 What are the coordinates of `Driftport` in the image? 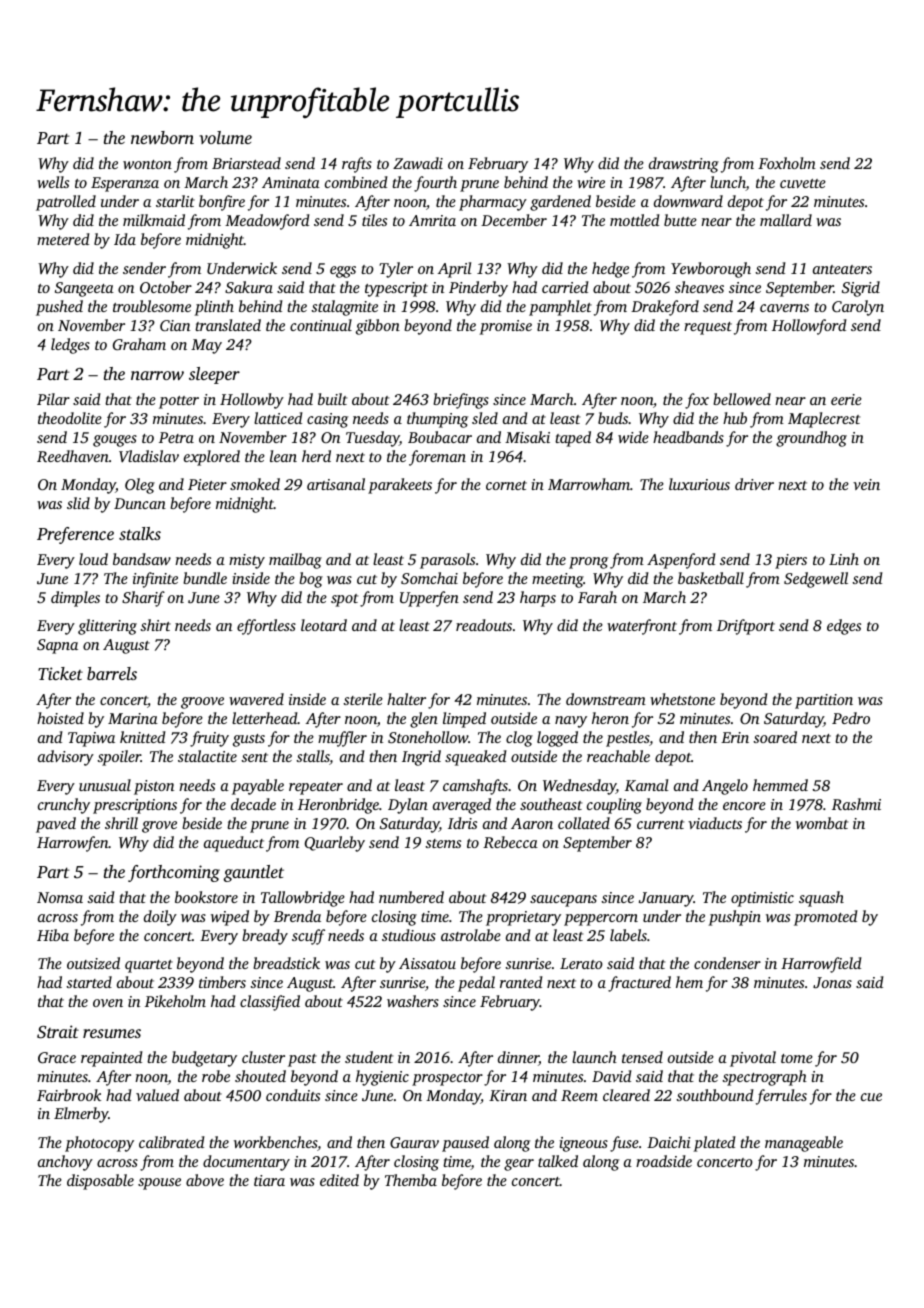 It's located at (746, 627).
